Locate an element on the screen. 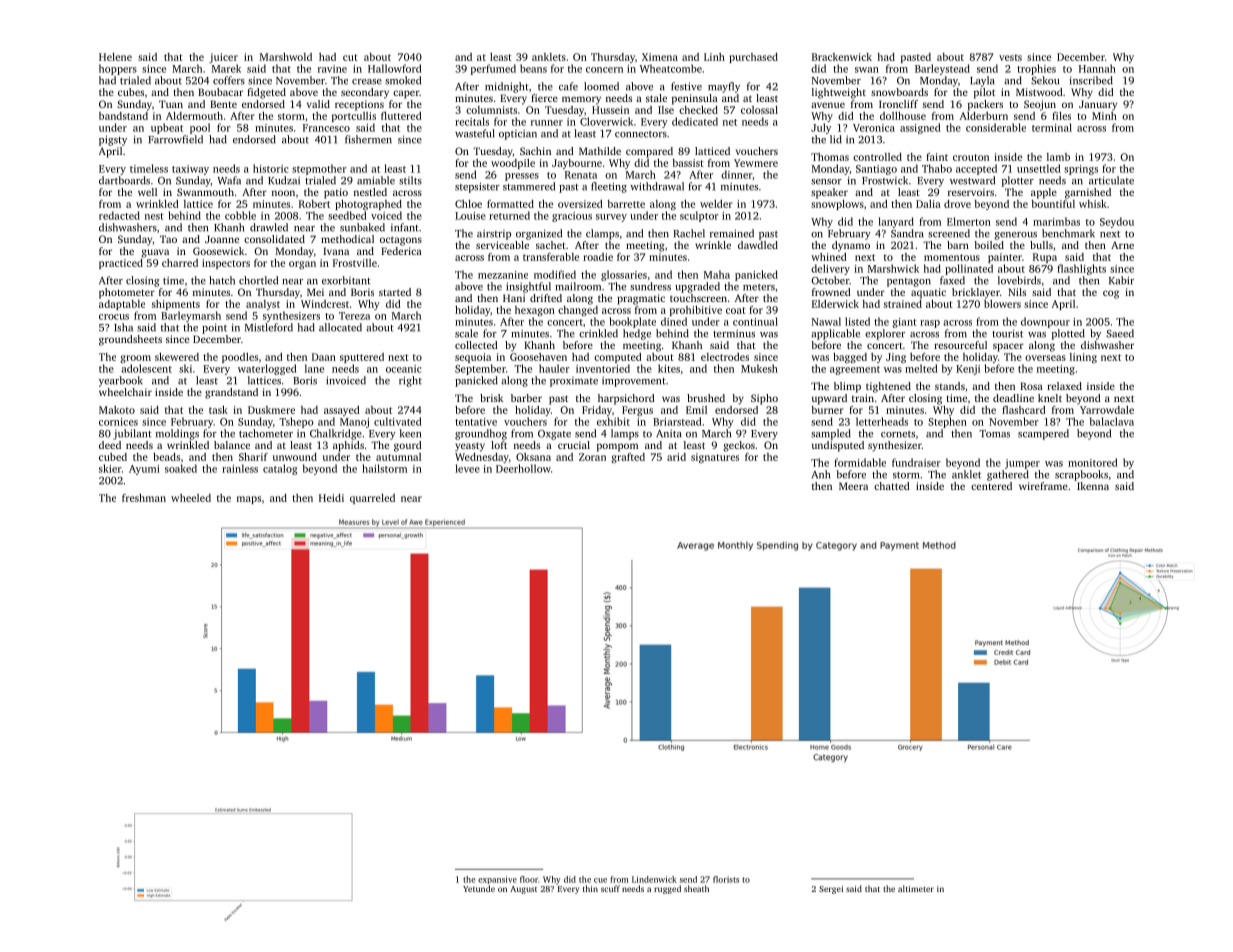  chatted is located at coordinates (892, 486).
